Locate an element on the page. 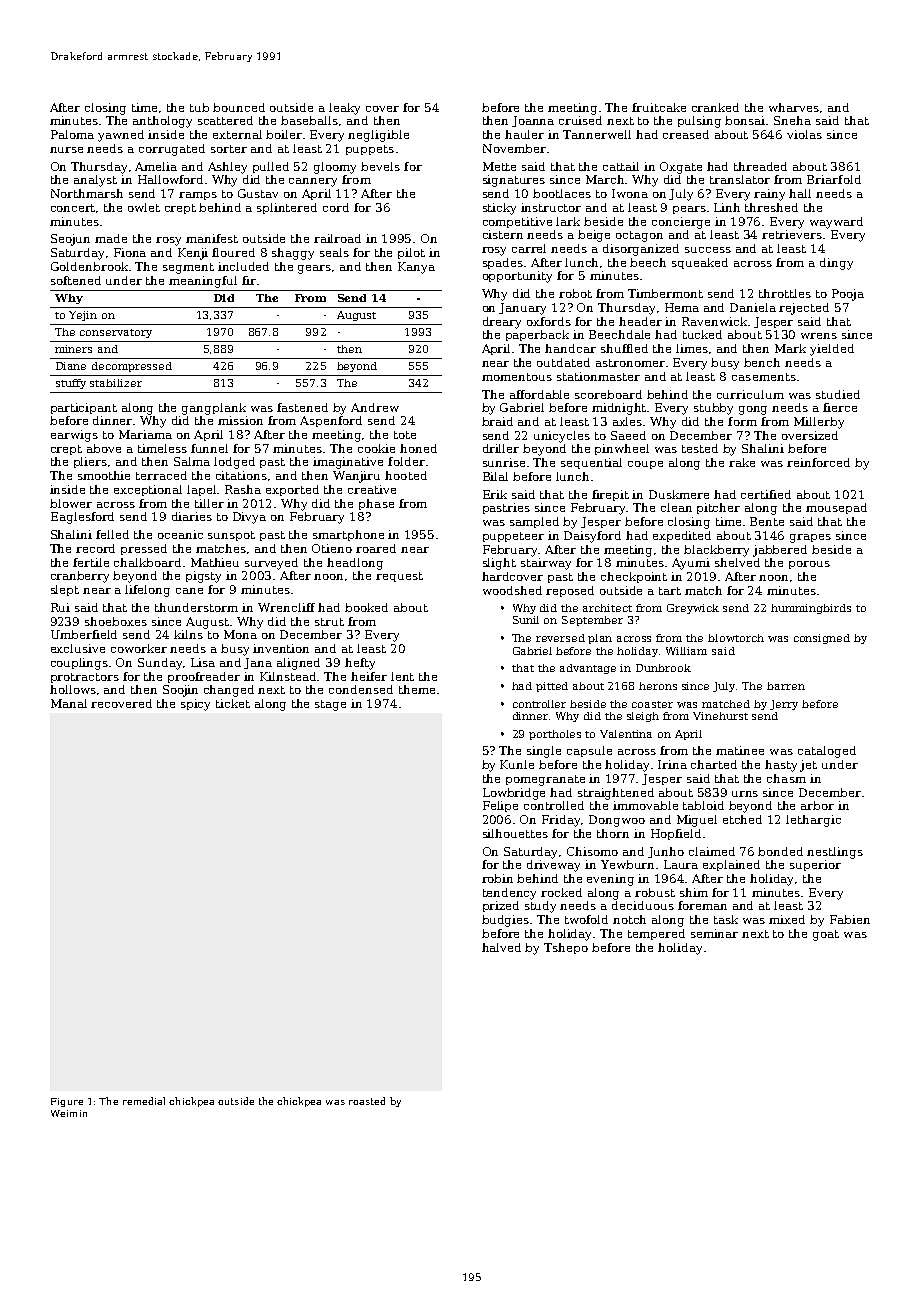  Mariama is located at coordinates (145, 434).
